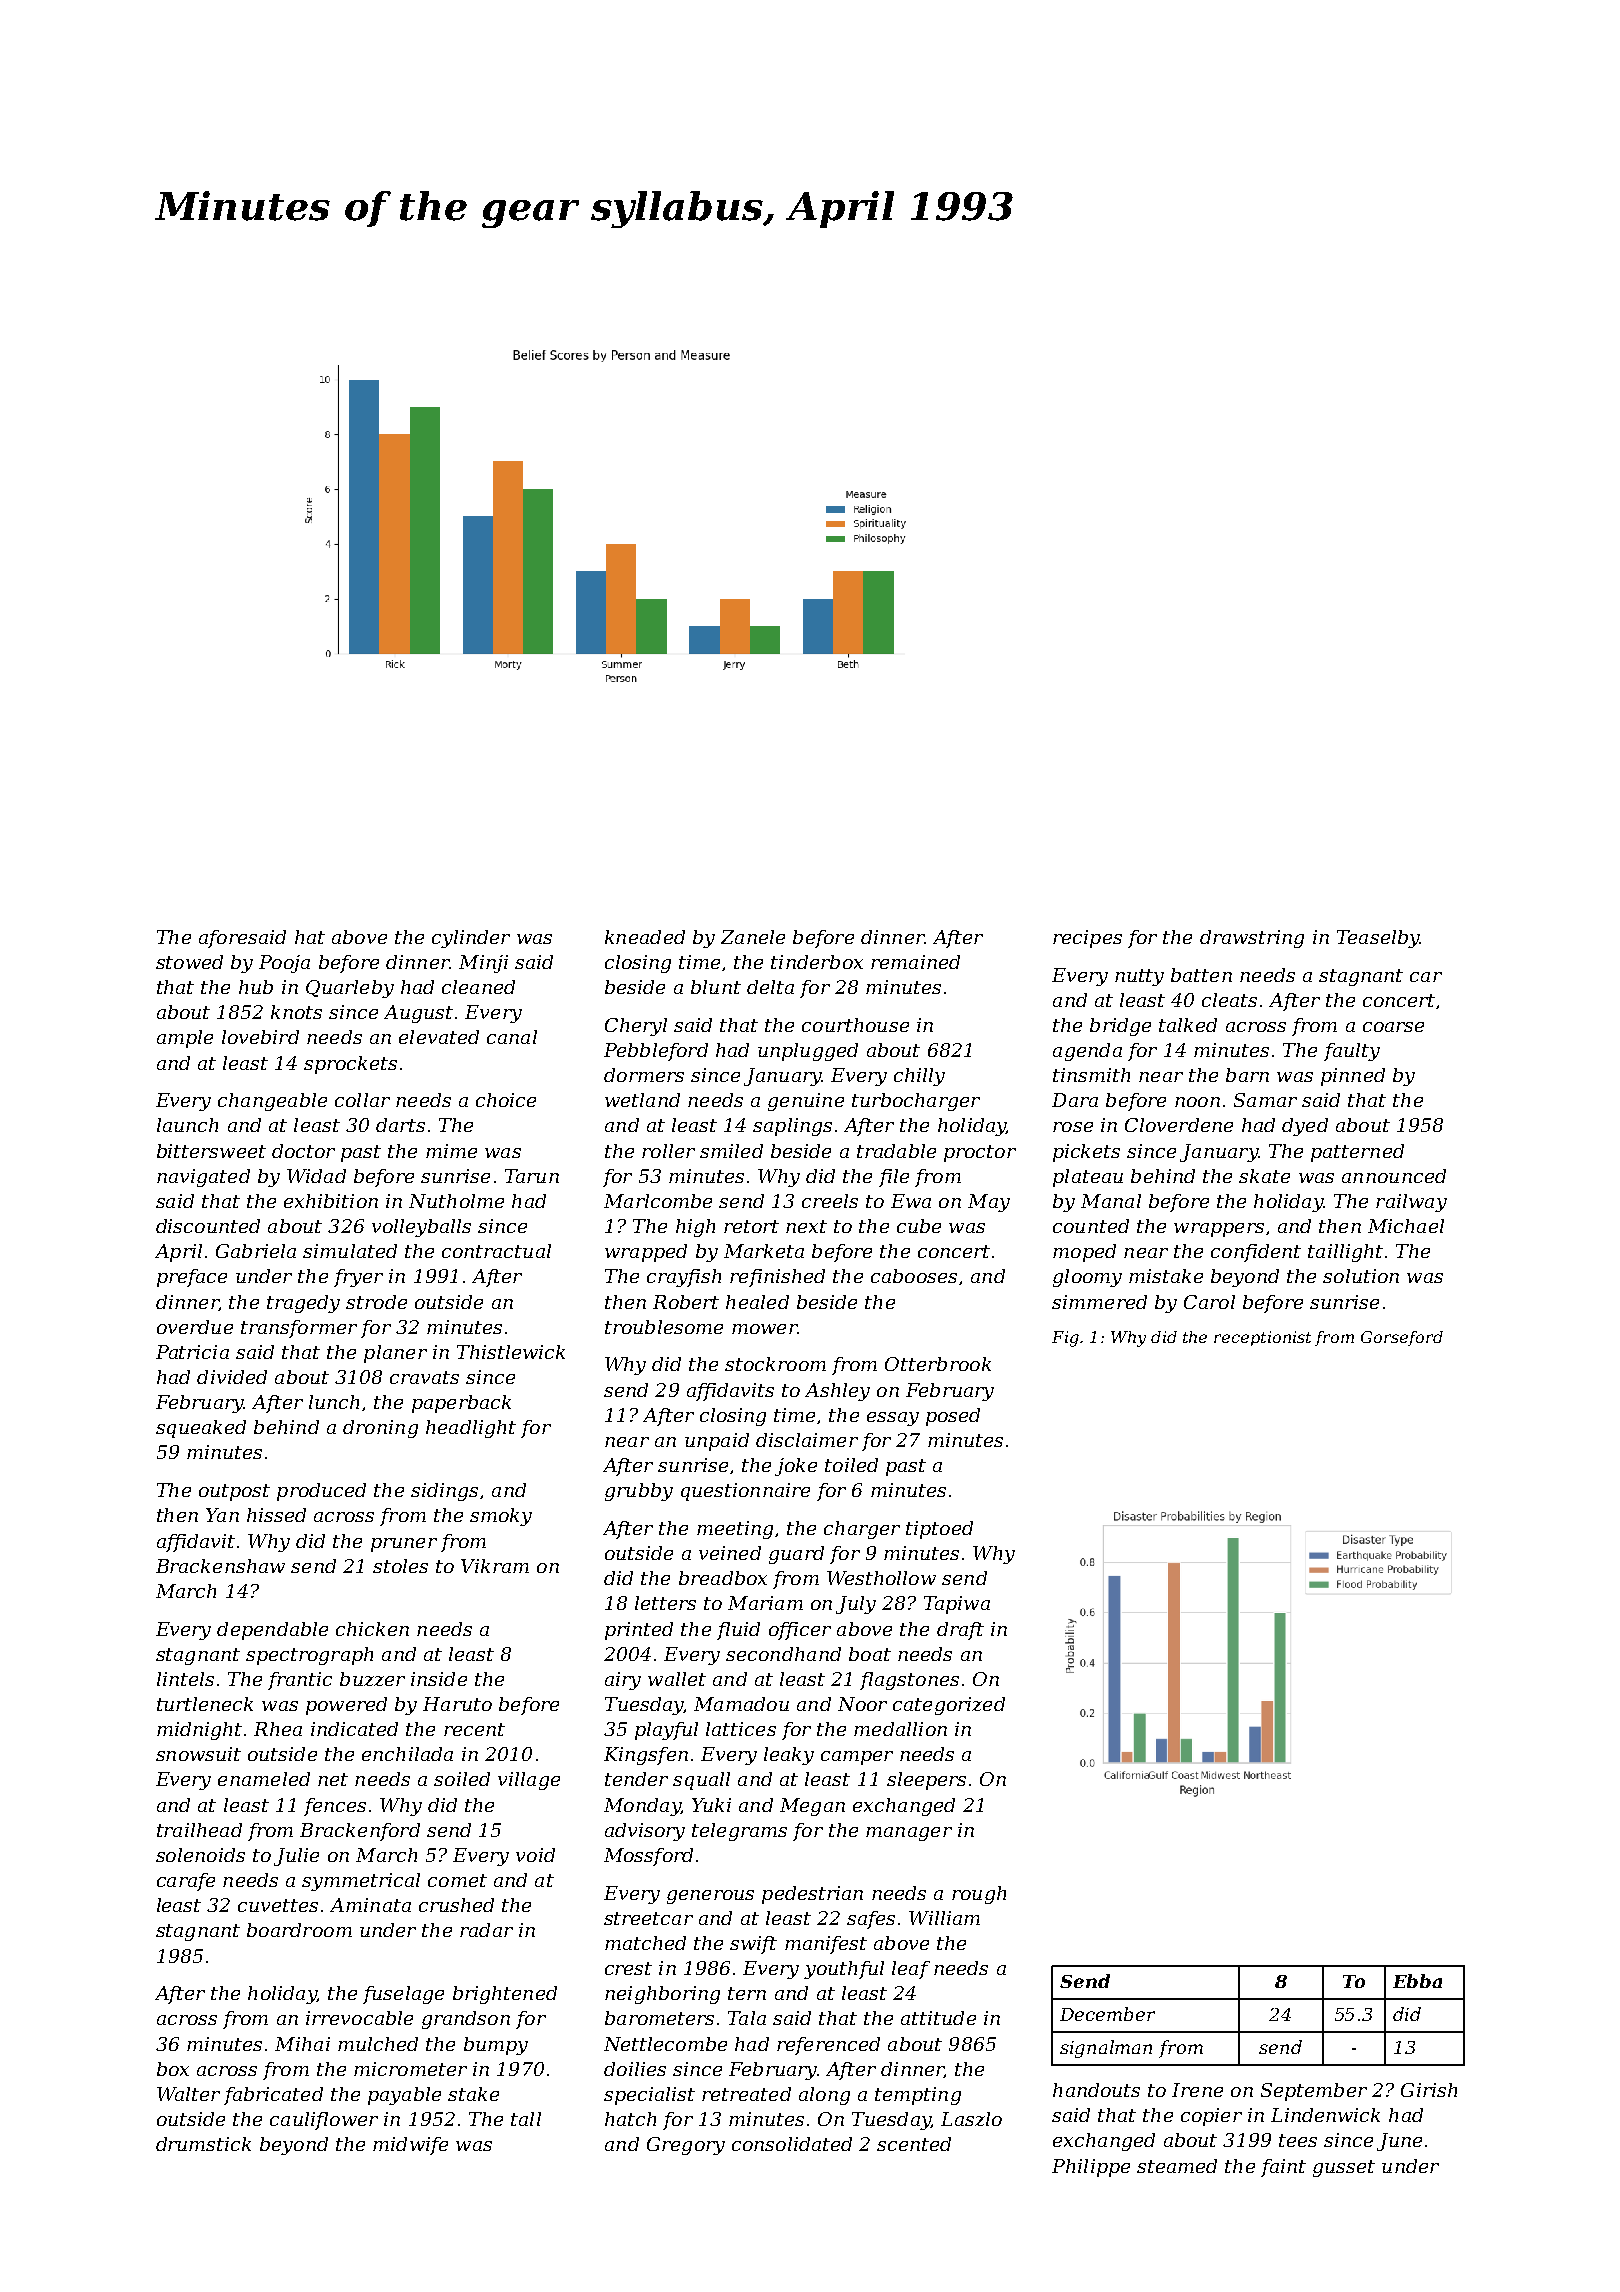  I want to click on Ebba, so click(1417, 1981).
